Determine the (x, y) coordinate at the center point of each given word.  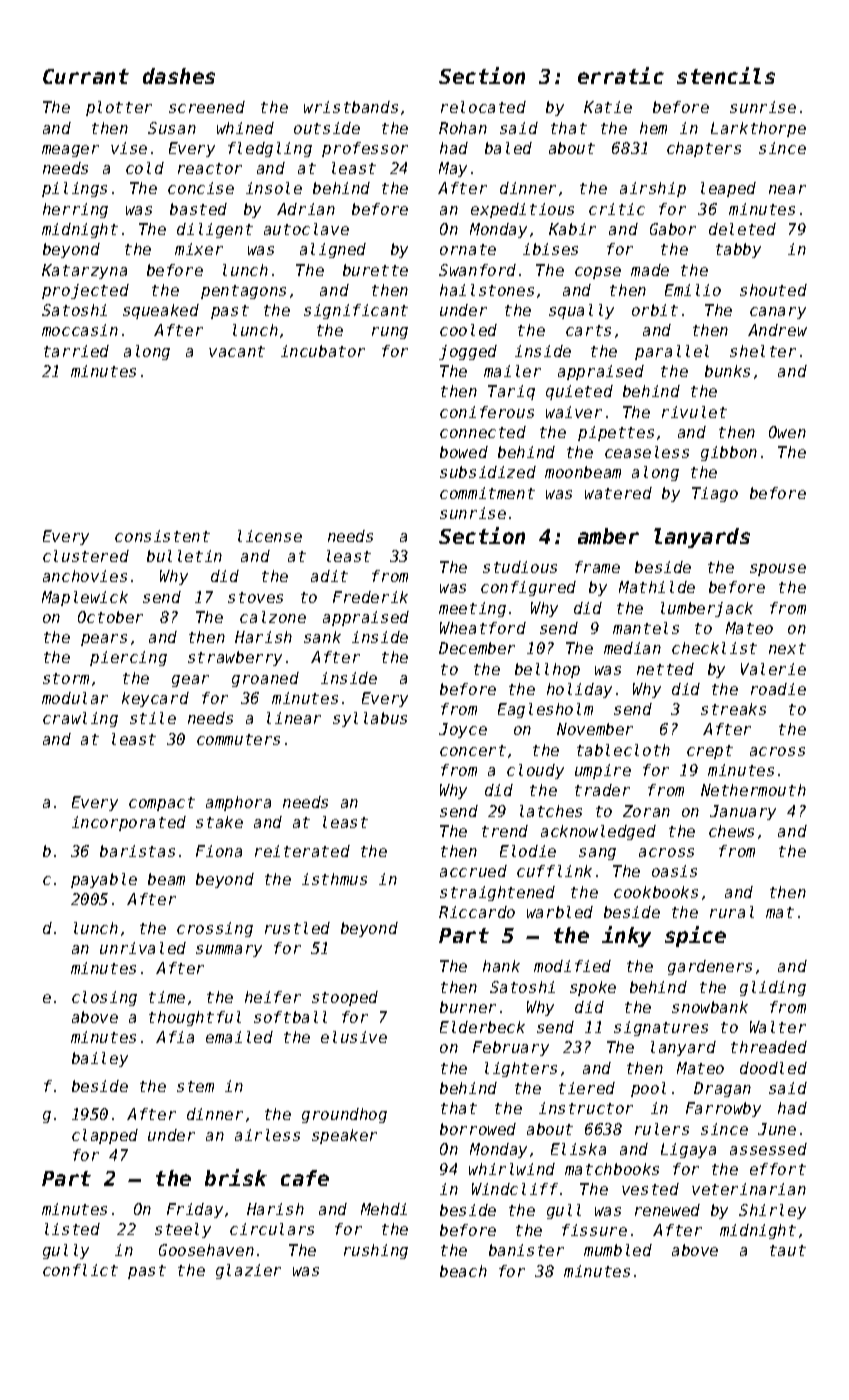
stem (195, 1086)
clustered (86, 556)
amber (608, 536)
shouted (773, 290)
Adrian (306, 209)
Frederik (370, 597)
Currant (86, 76)
